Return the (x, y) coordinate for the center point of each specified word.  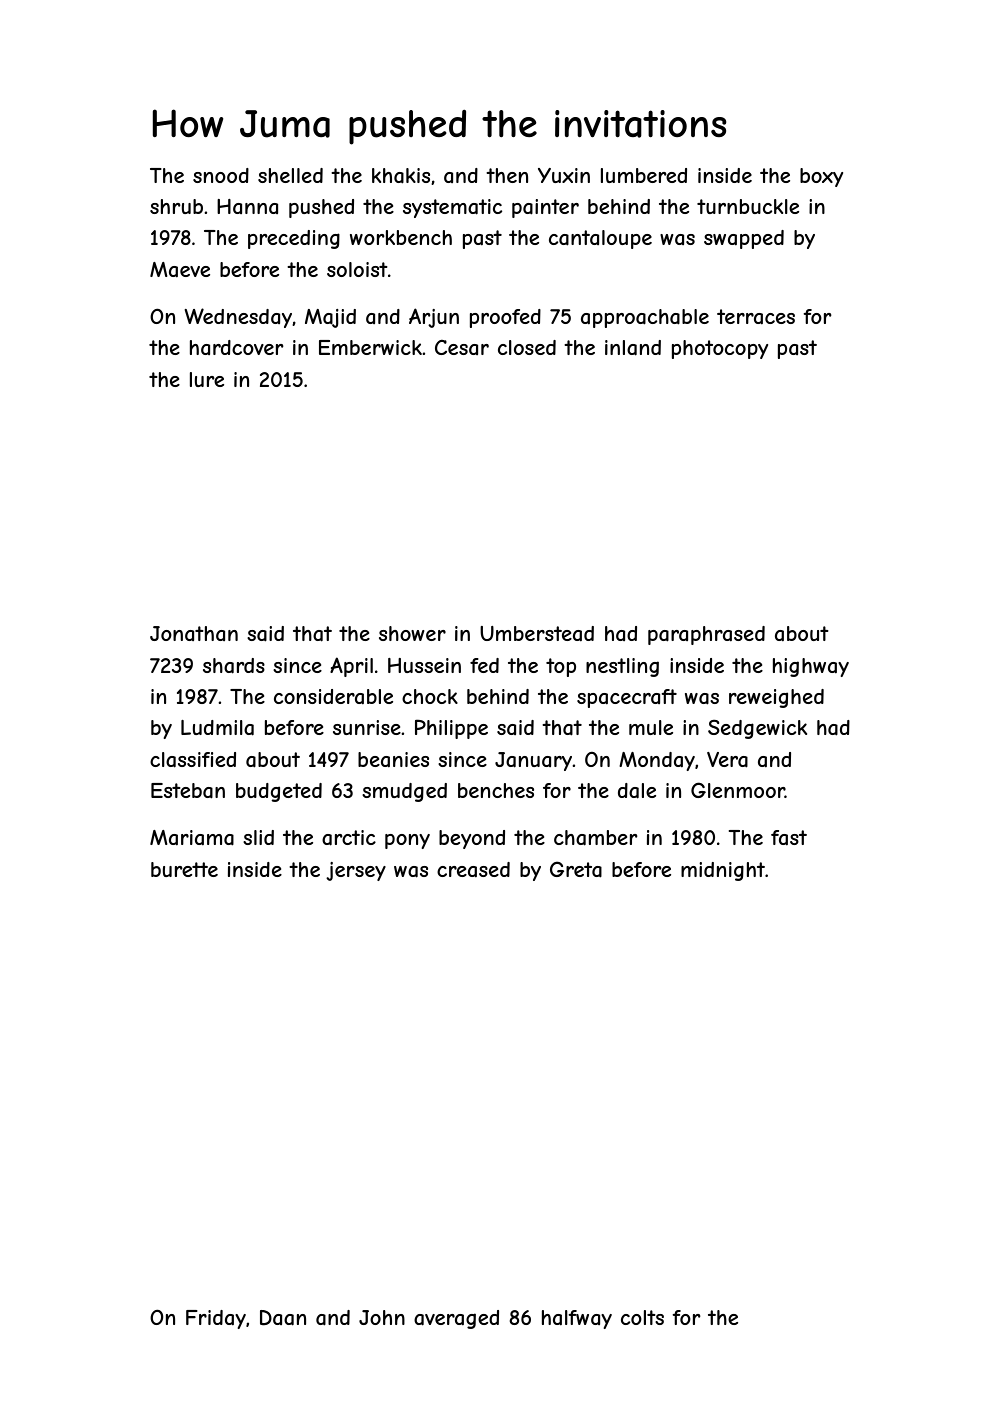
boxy (821, 177)
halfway (577, 1319)
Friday (216, 1319)
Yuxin (564, 175)
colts (642, 1317)
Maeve (180, 270)
